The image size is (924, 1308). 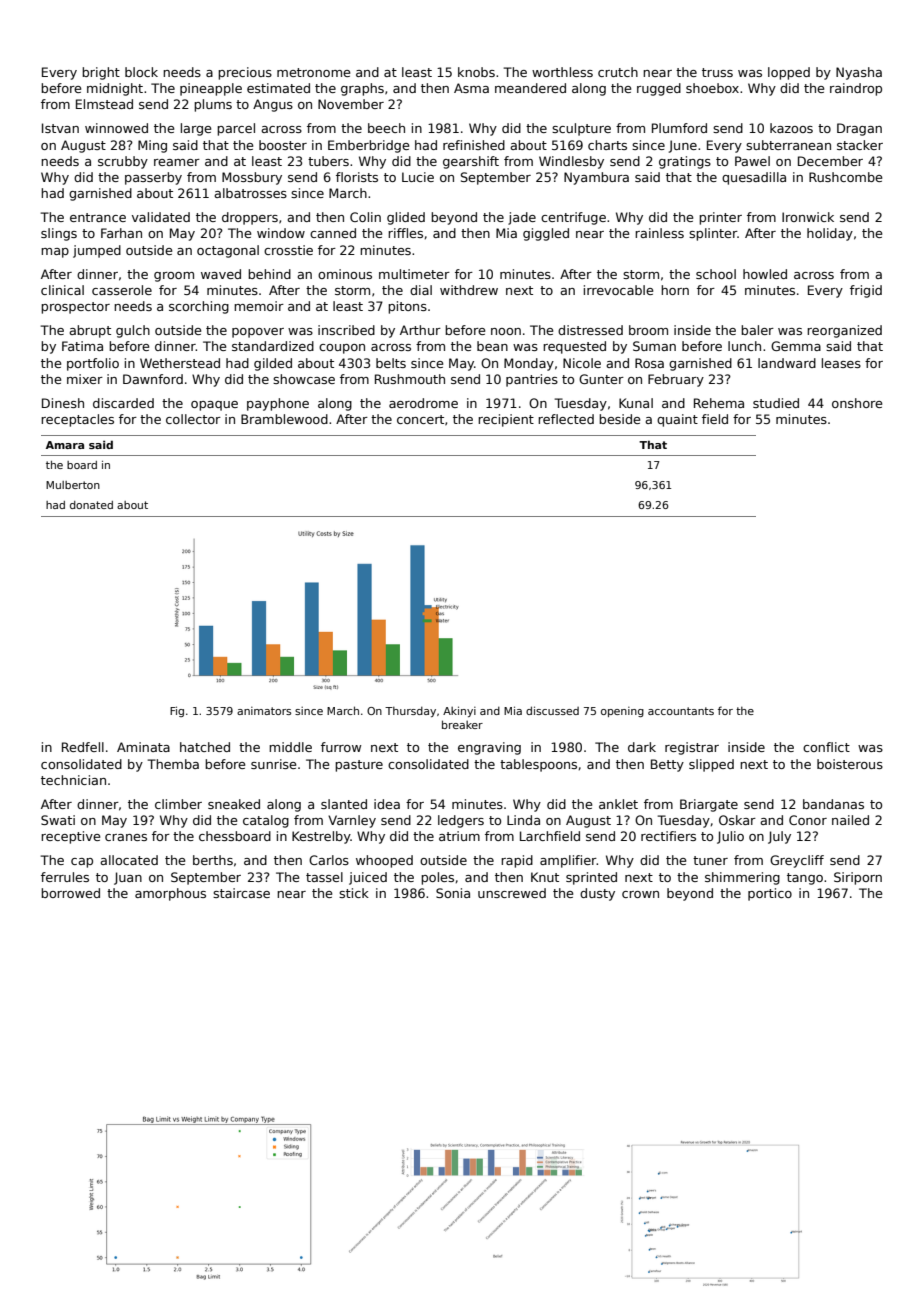 I want to click on giggled, so click(x=546, y=234).
